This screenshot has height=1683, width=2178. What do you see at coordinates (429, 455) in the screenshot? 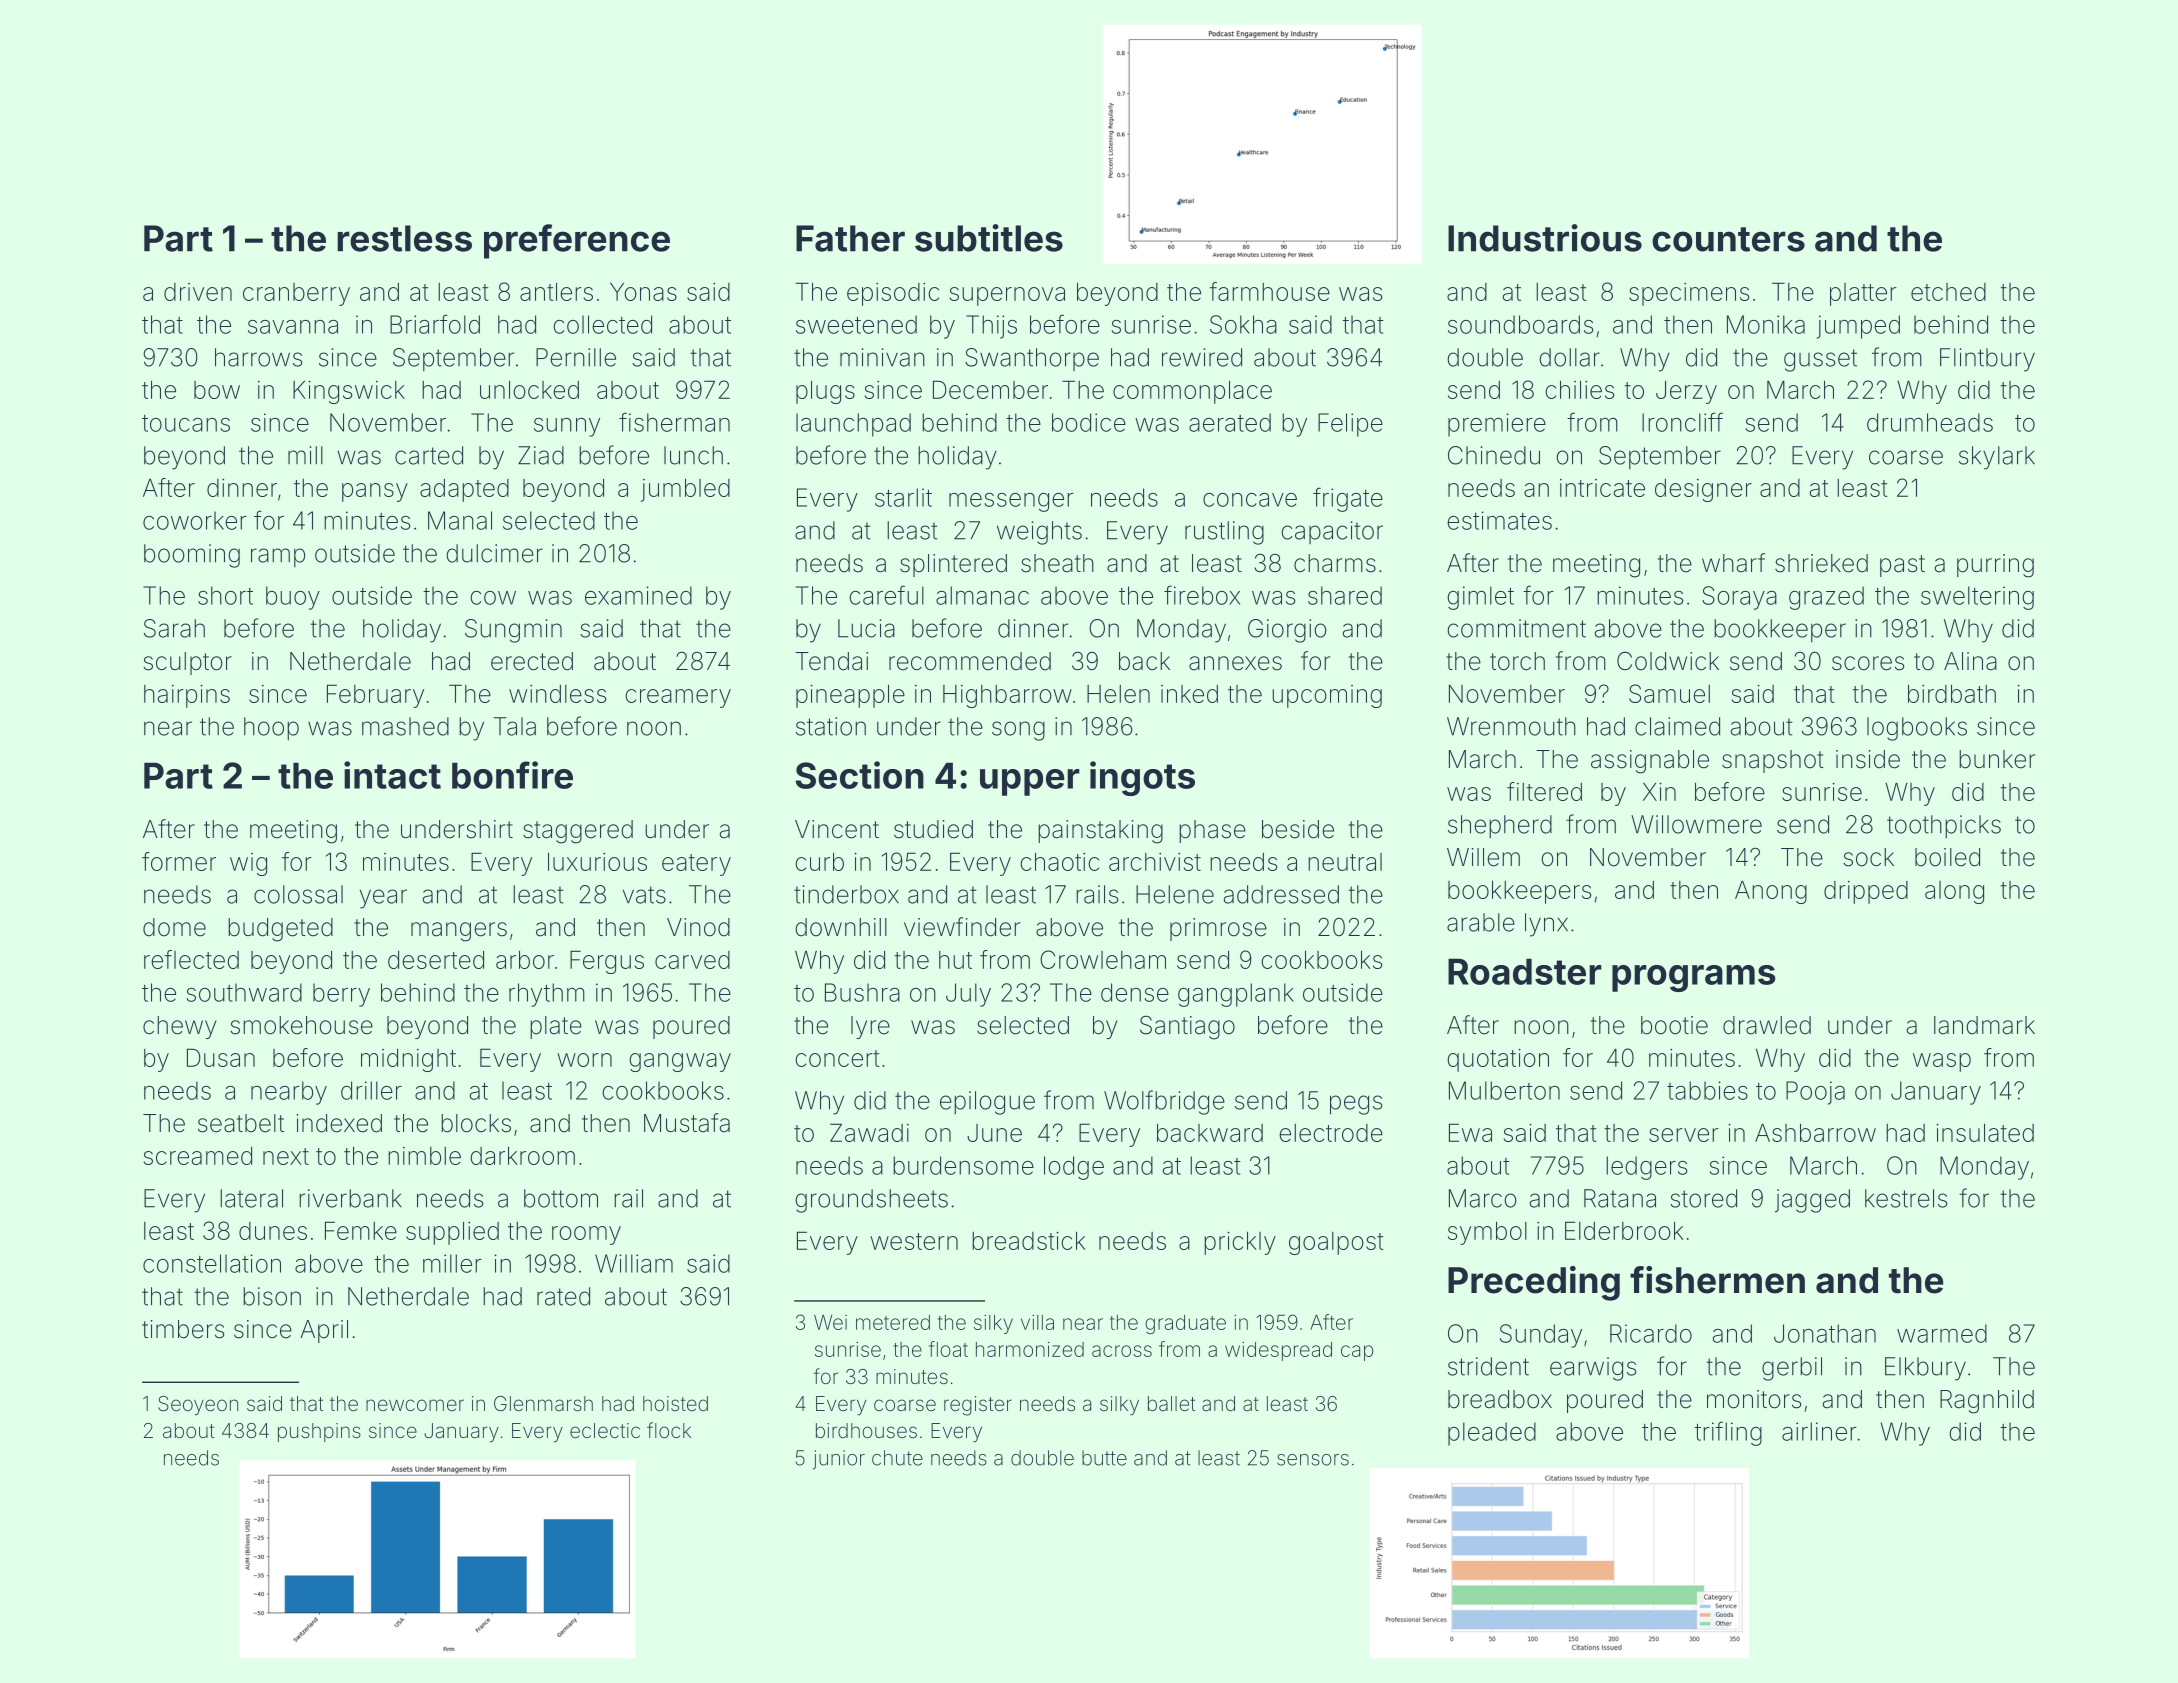
I see `carted` at bounding box center [429, 455].
